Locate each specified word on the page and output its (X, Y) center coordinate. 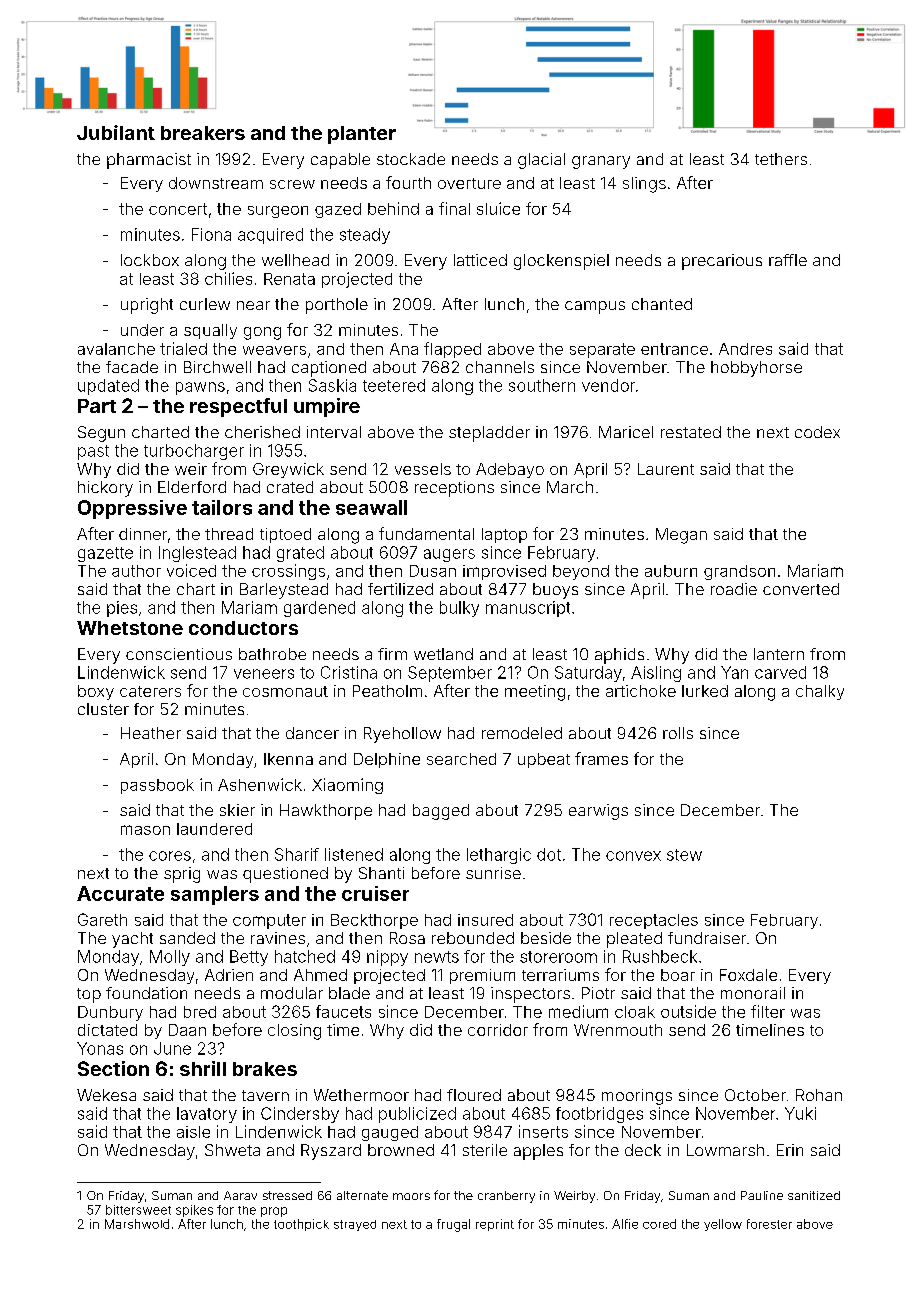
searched (461, 759)
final (454, 208)
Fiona (211, 234)
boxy (96, 692)
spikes (194, 1211)
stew (684, 855)
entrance (674, 349)
